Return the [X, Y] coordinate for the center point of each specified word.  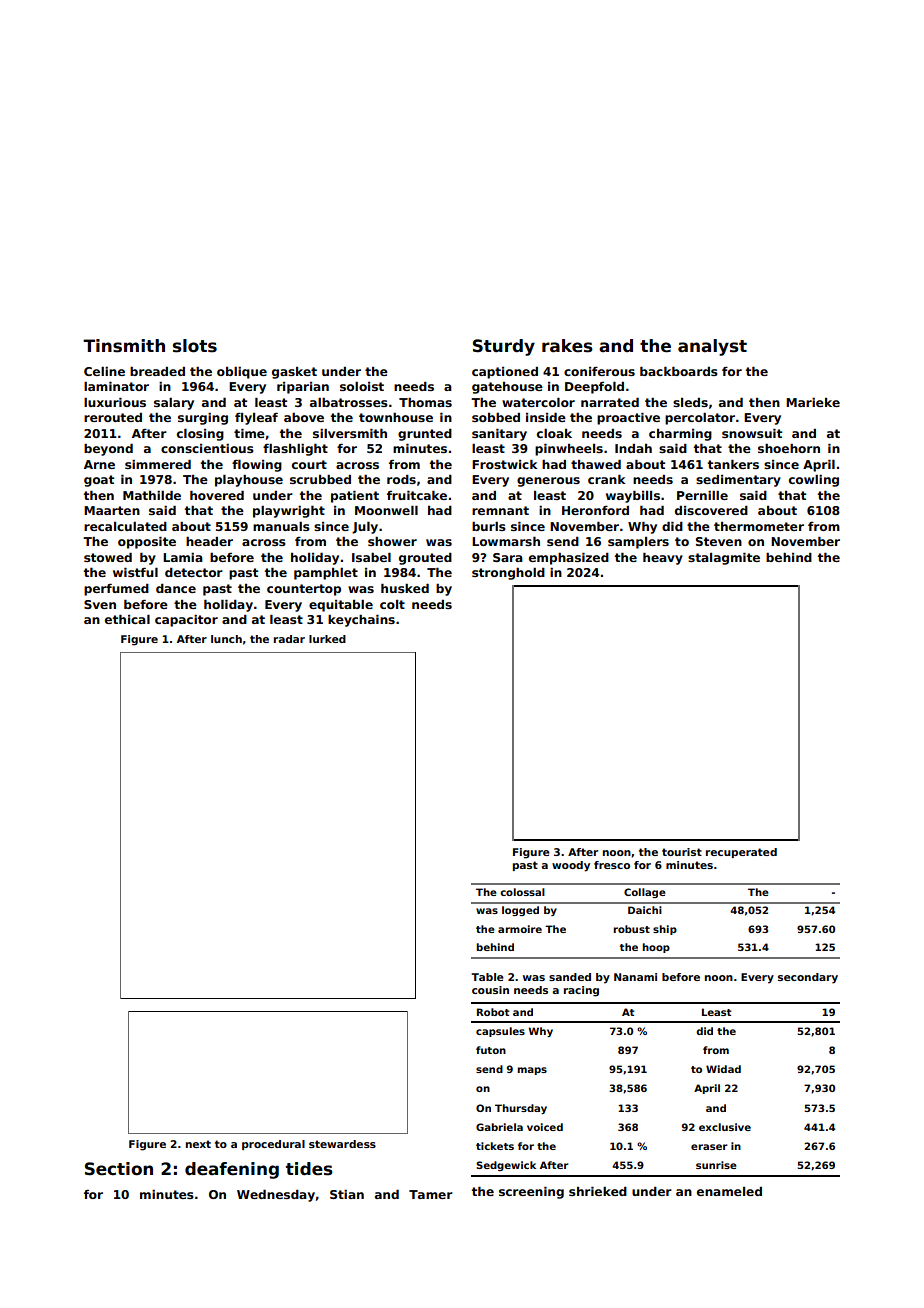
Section [119, 1169]
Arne [99, 464]
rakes [567, 346]
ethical [127, 619]
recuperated [741, 853]
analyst [712, 347]
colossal [522, 892]
